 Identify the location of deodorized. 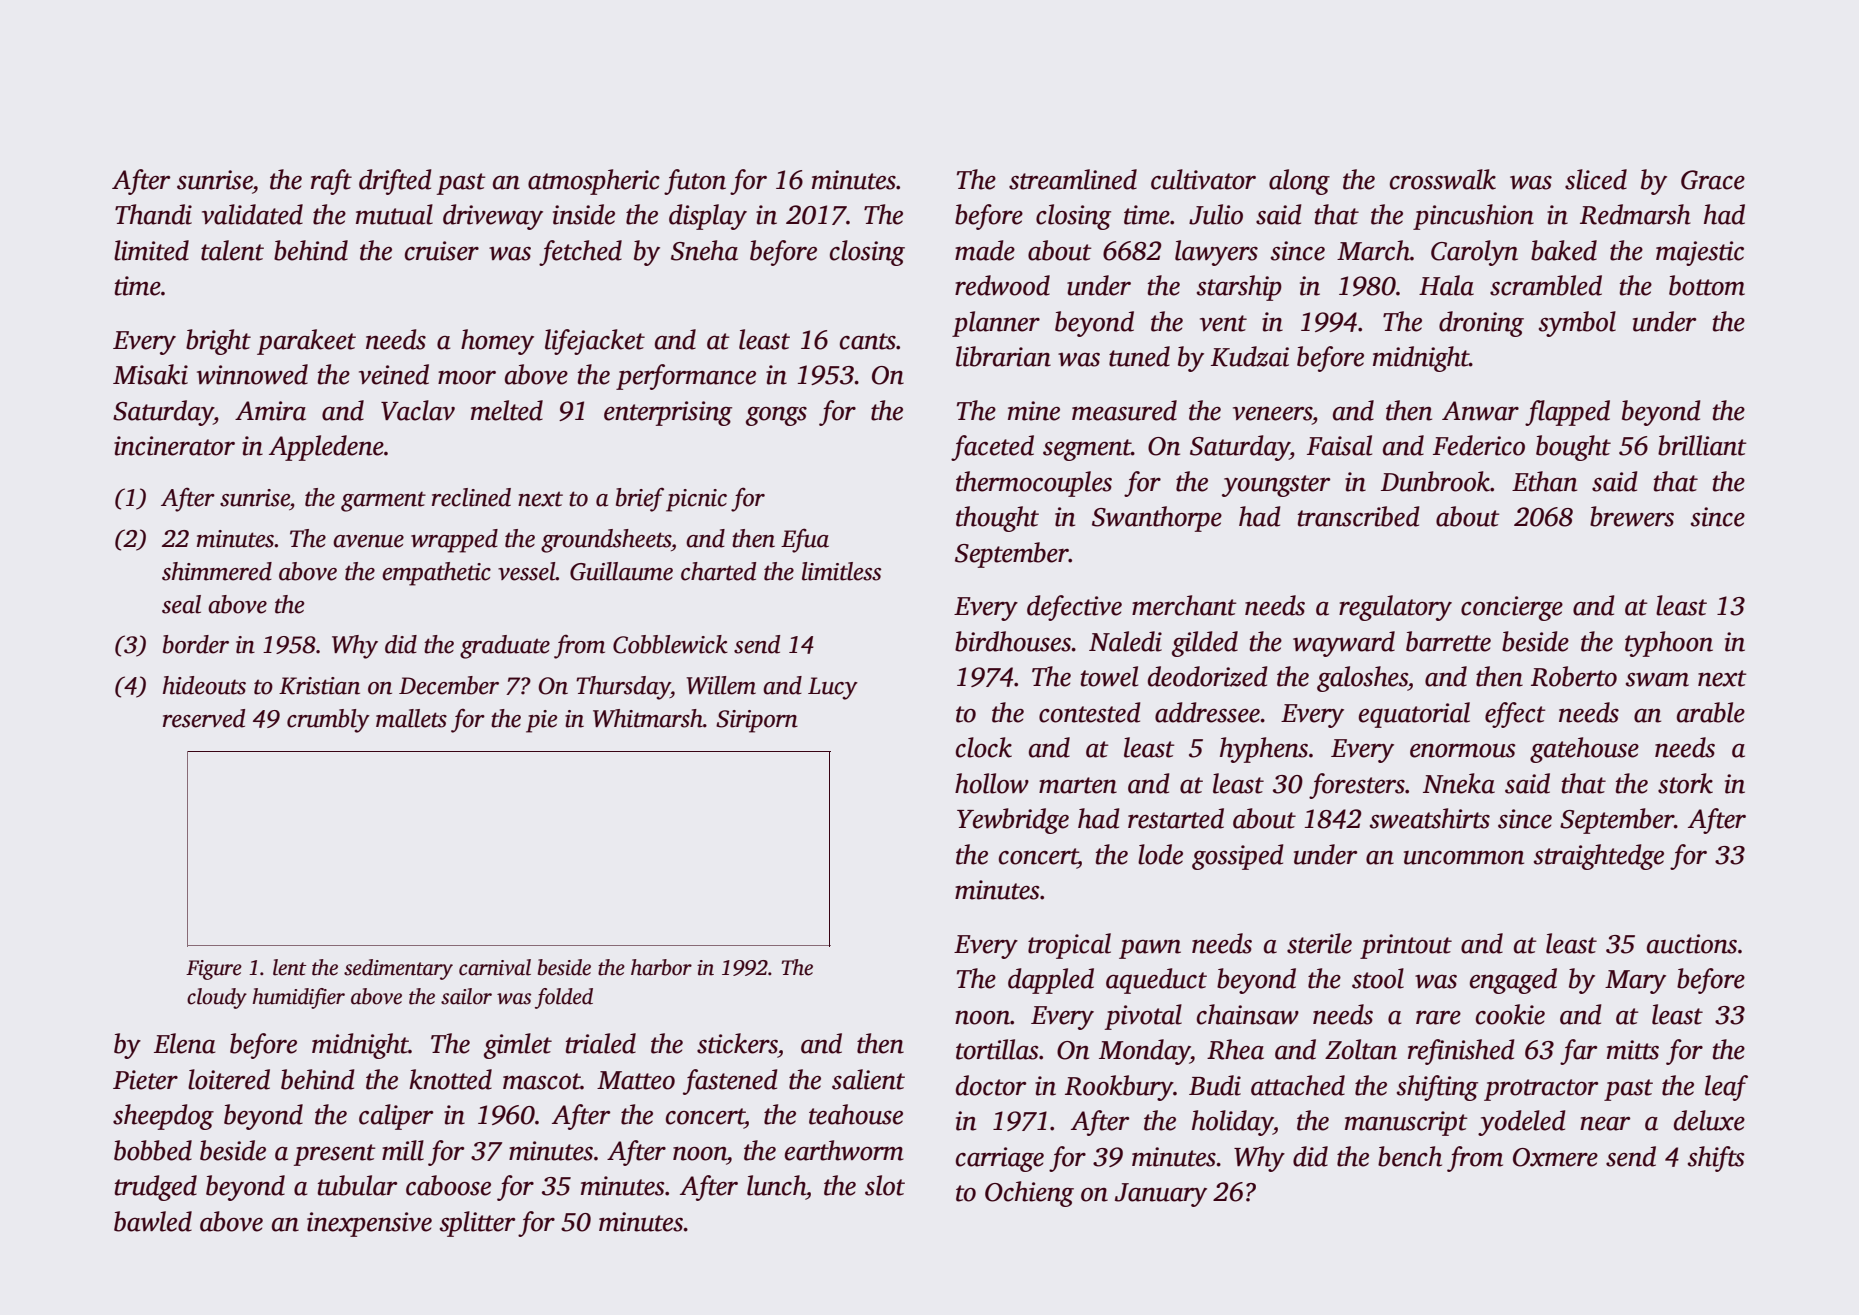
(1208, 676).
